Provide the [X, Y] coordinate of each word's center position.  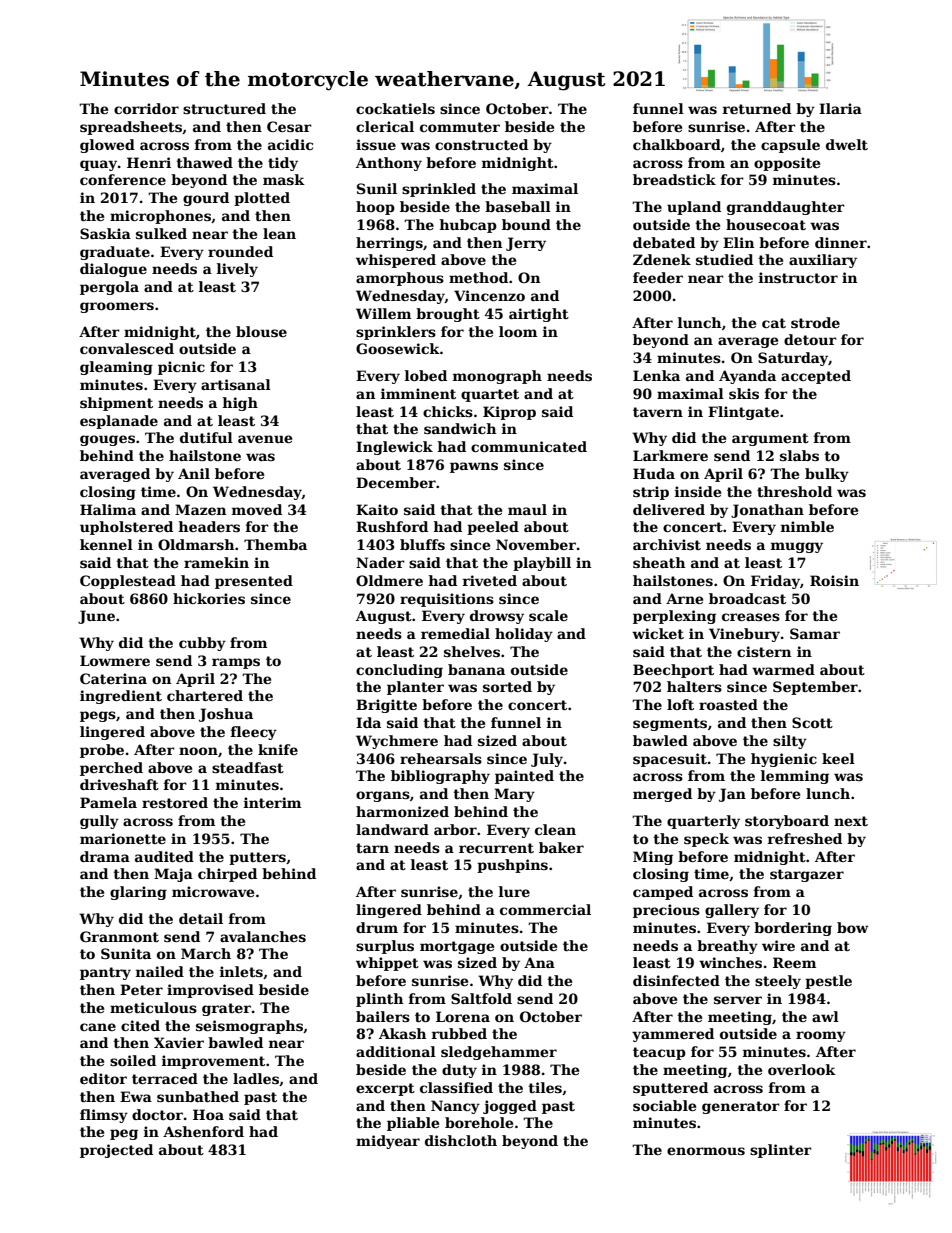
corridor [146, 108]
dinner [841, 242]
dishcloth [461, 1140]
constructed [481, 144]
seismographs [249, 1027]
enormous [706, 1151]
